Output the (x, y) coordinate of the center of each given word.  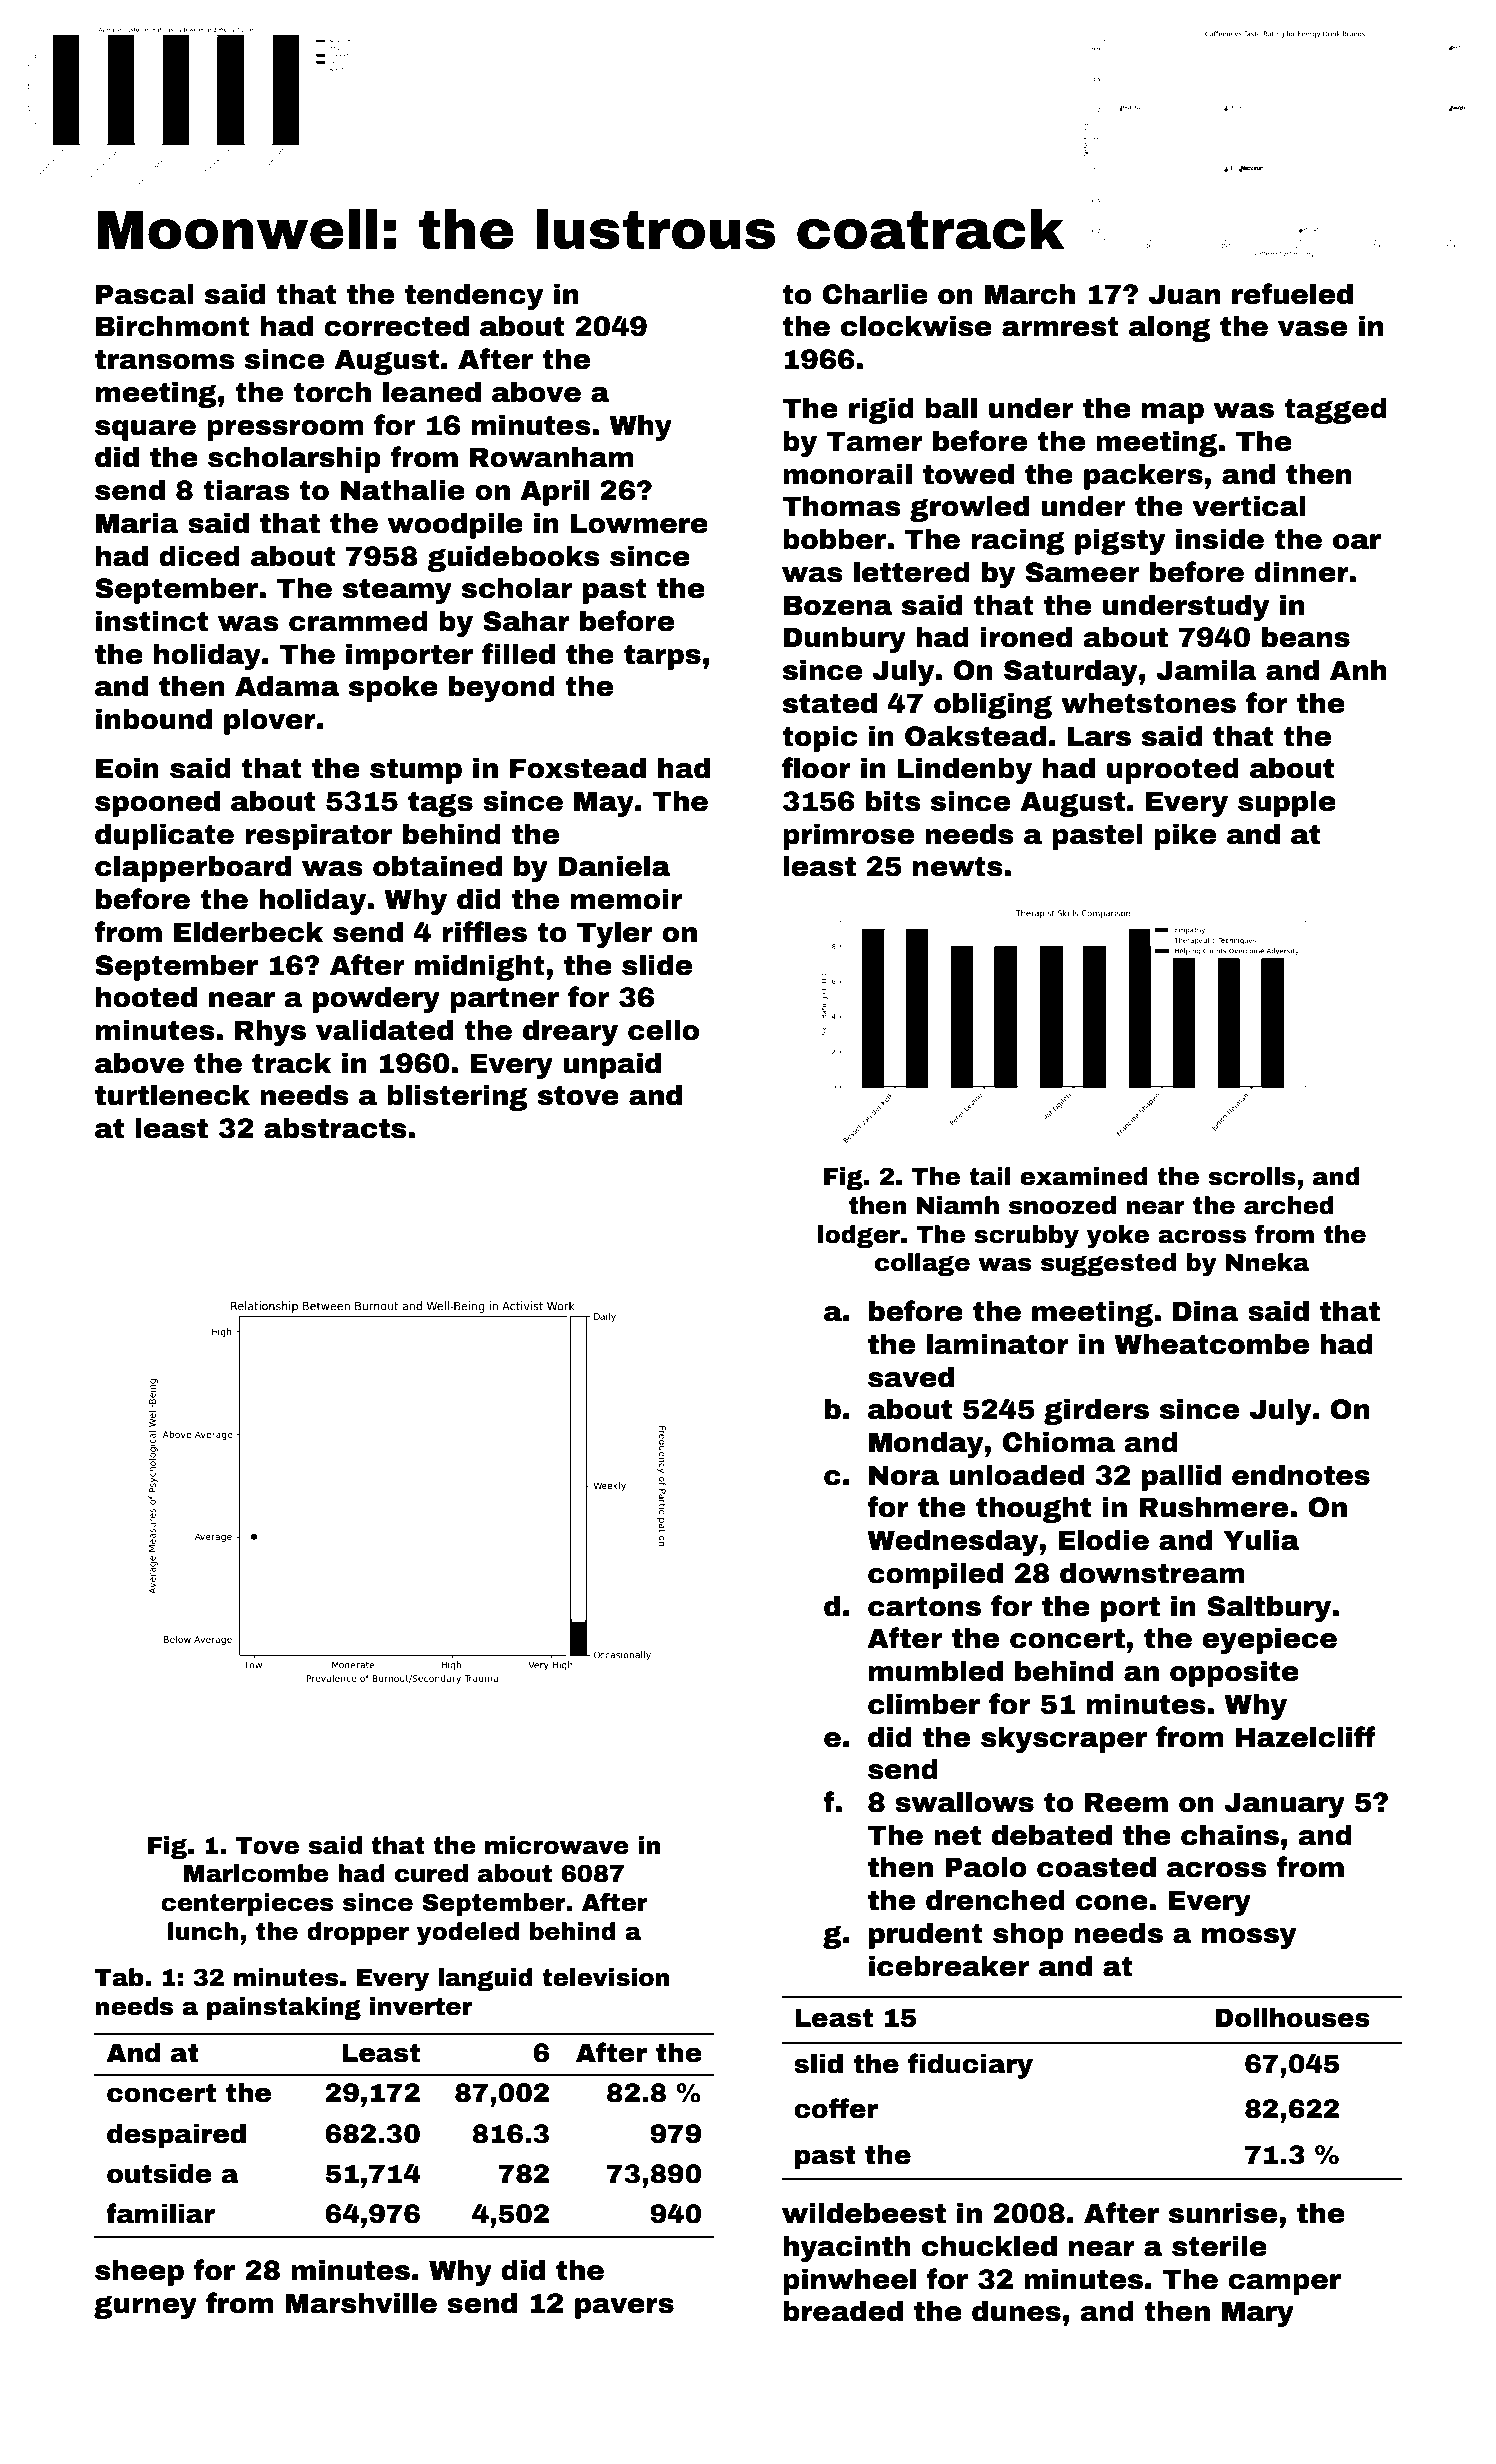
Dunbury (845, 640)
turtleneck (172, 1095)
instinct (152, 621)
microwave (557, 1845)
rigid (881, 411)
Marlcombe (256, 1873)
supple (1287, 804)
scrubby (1026, 1237)
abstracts (335, 1128)
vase (1312, 329)
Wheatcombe (1211, 1344)
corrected (396, 326)
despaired (176, 2136)
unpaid (612, 1066)
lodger (859, 1236)
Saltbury (1269, 1609)
